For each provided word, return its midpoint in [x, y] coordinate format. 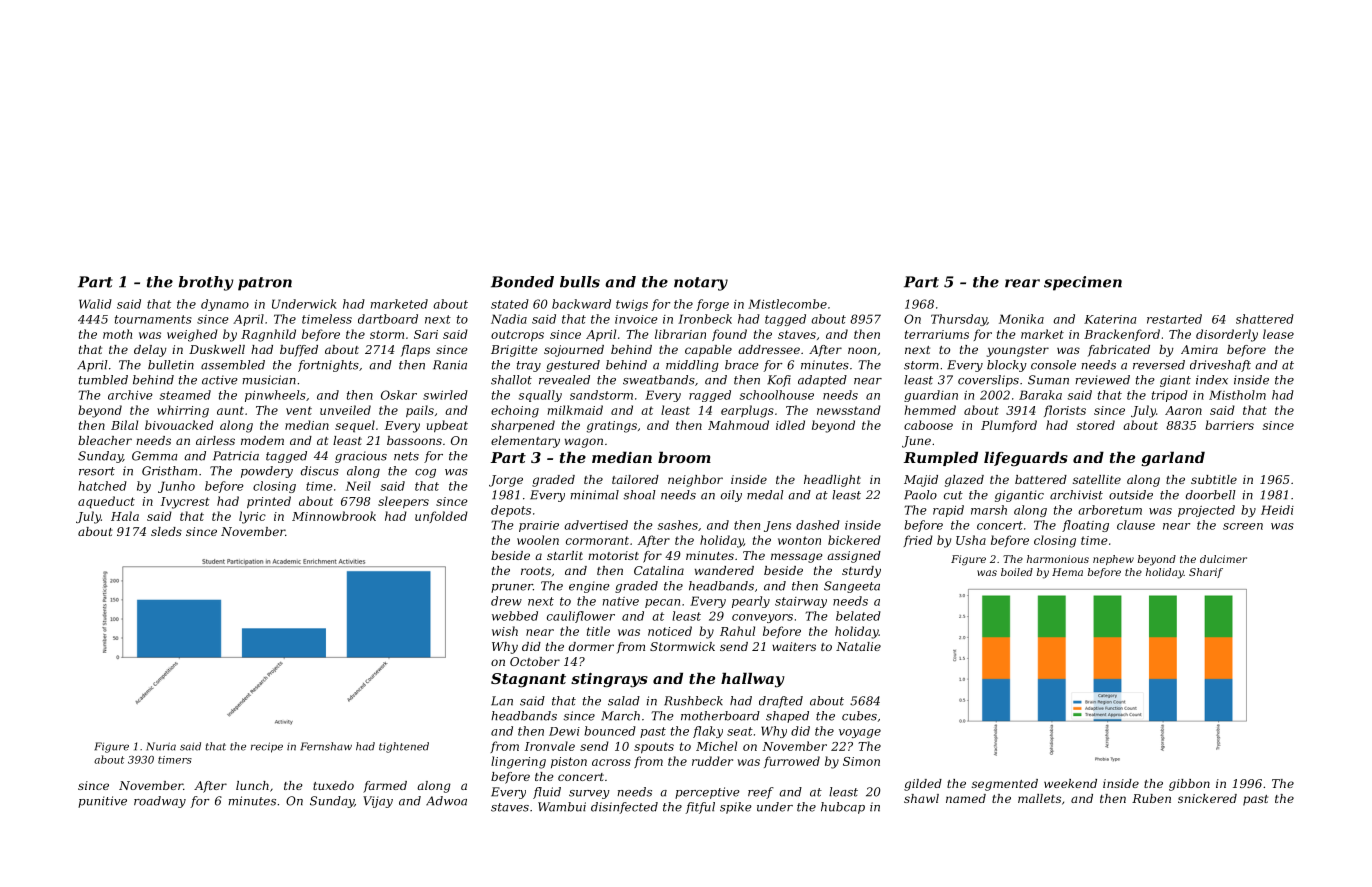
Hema [1067, 572]
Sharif [1206, 573]
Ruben [1151, 798]
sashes [678, 525]
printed [269, 502]
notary [701, 284]
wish [505, 631]
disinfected [624, 808]
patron [265, 284]
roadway [160, 802]
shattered [1265, 319]
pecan [662, 603]
